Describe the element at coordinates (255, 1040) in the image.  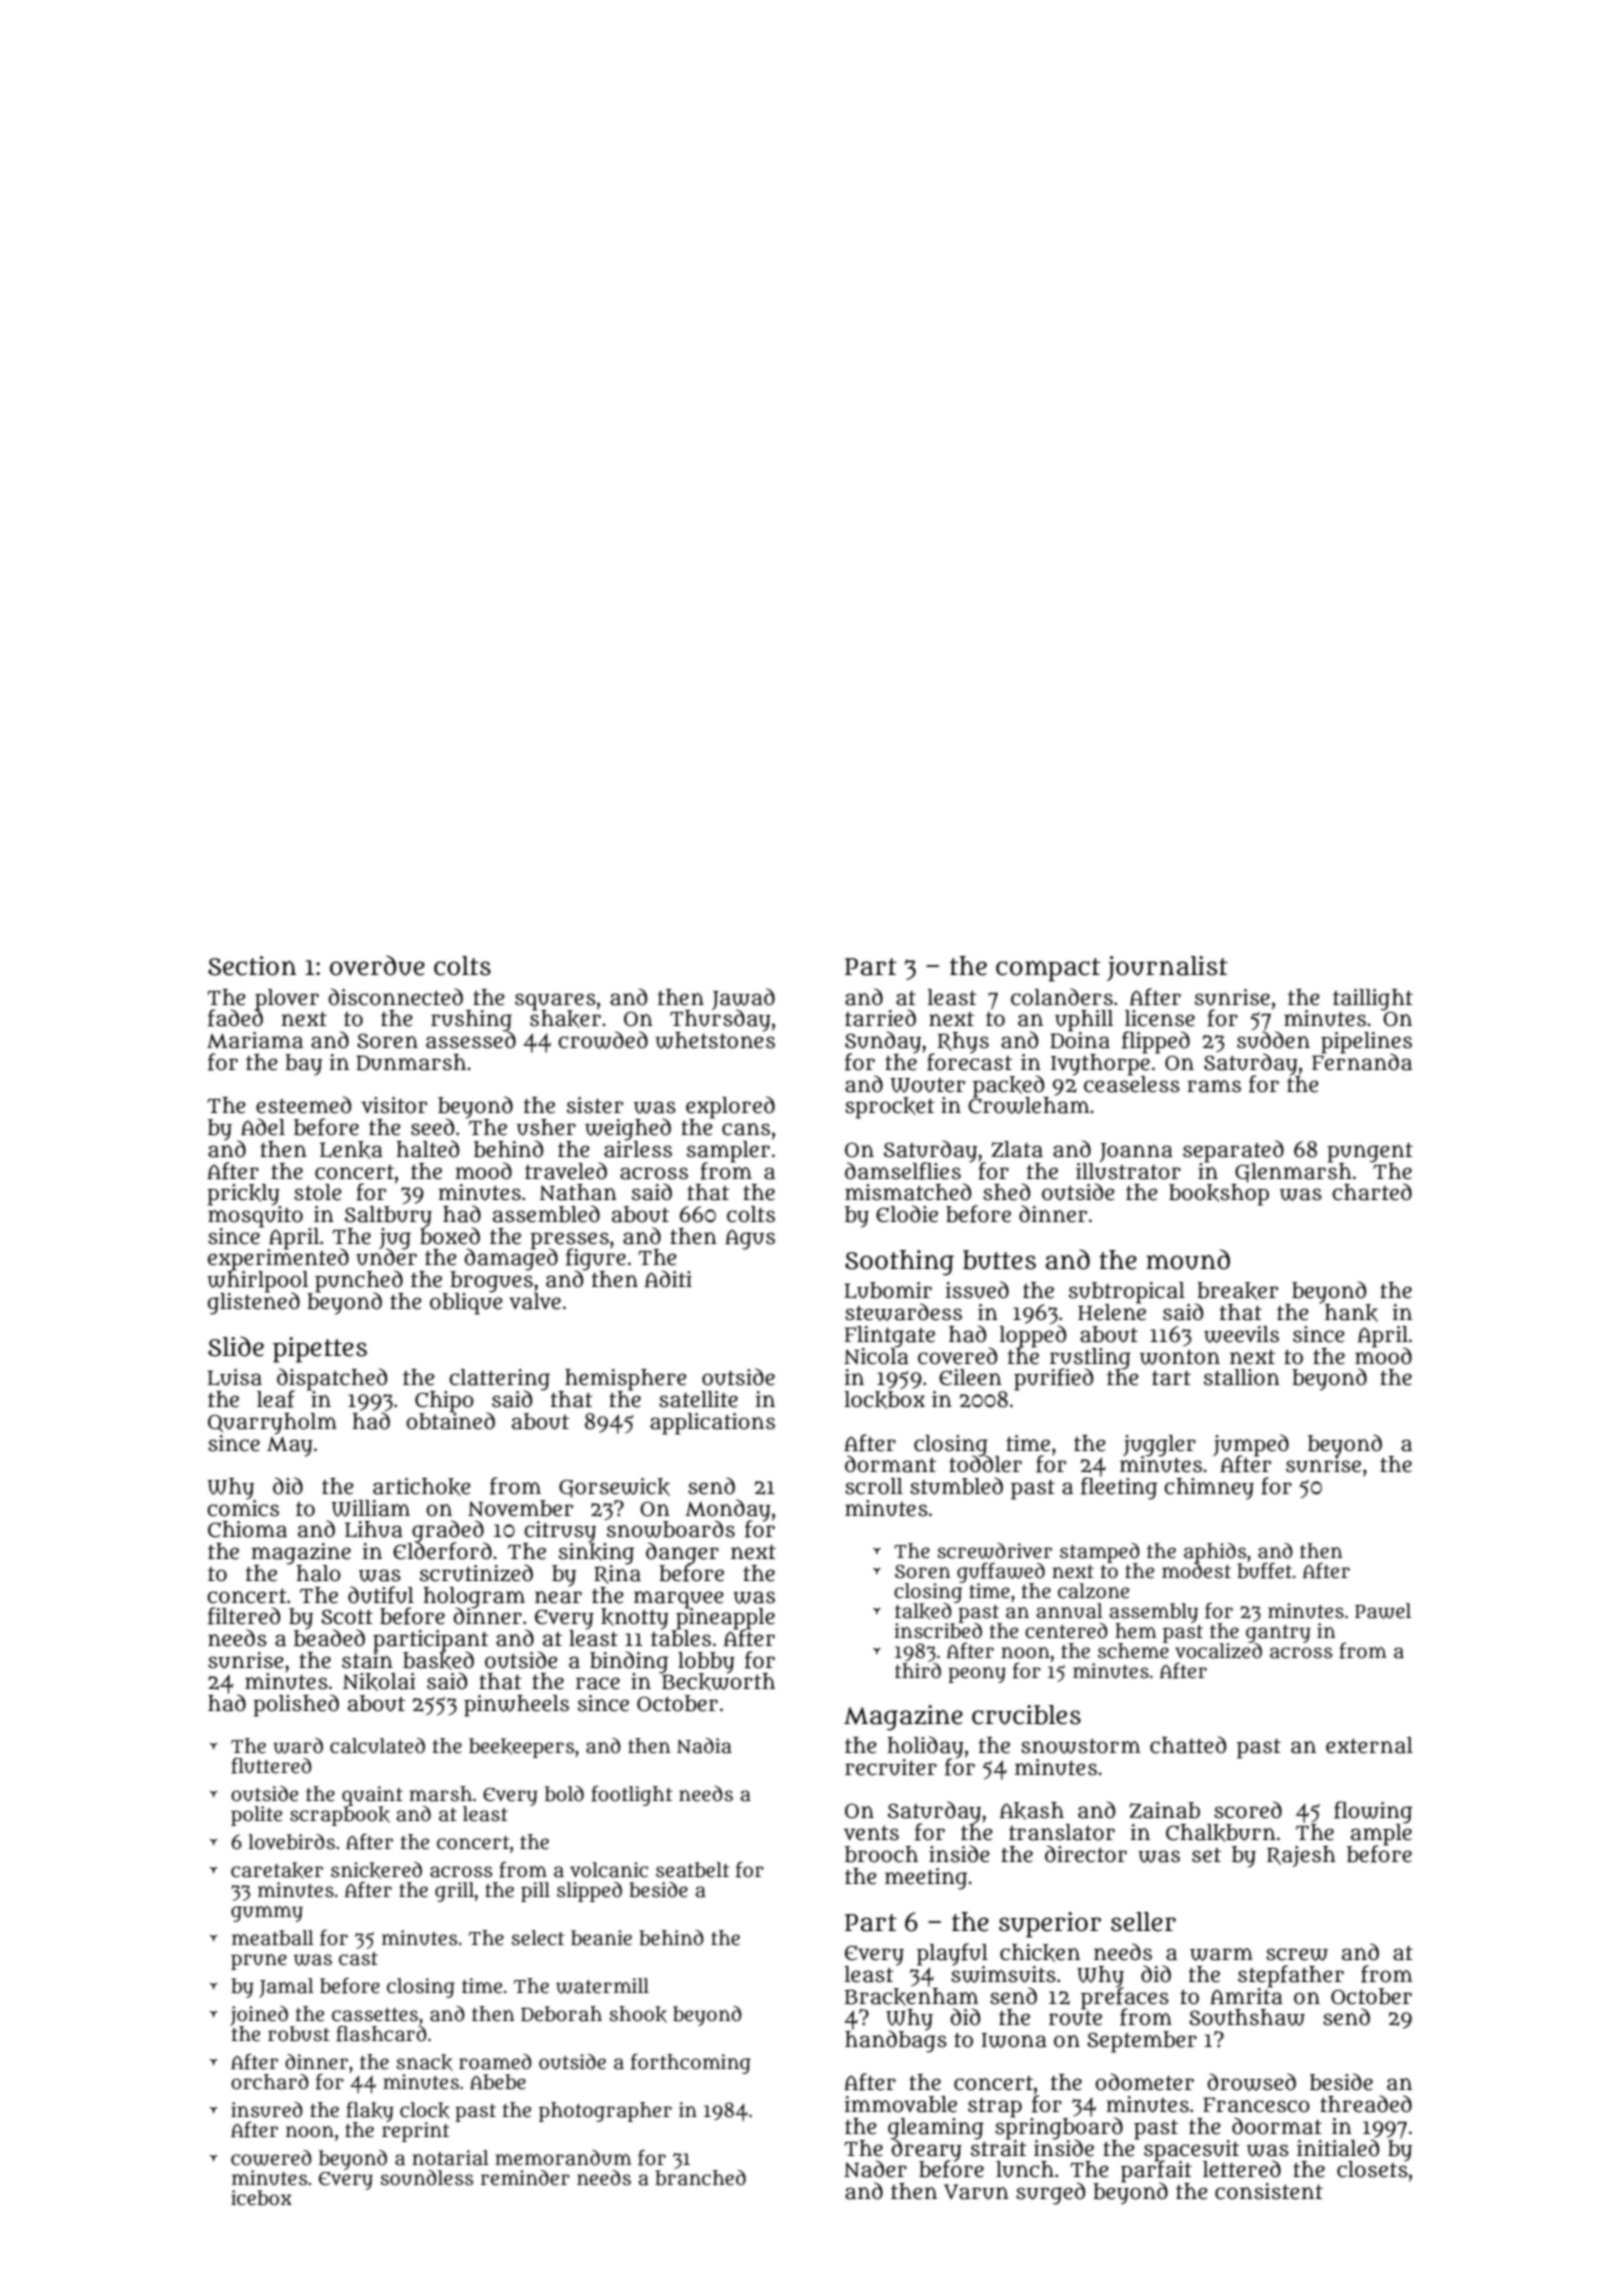
I see `Mariama` at that location.
